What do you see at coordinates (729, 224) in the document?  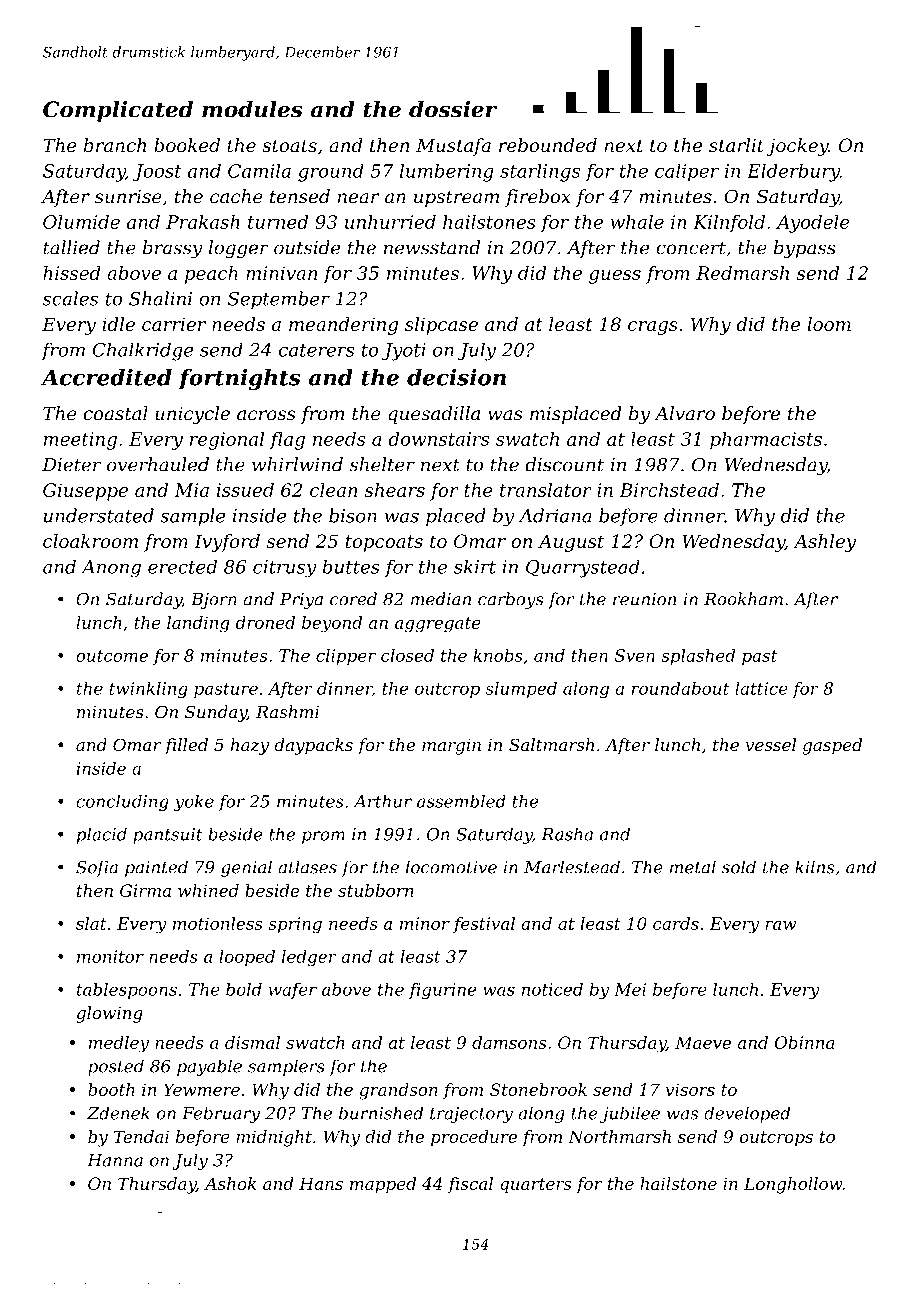 I see `Kilnfold` at bounding box center [729, 224].
